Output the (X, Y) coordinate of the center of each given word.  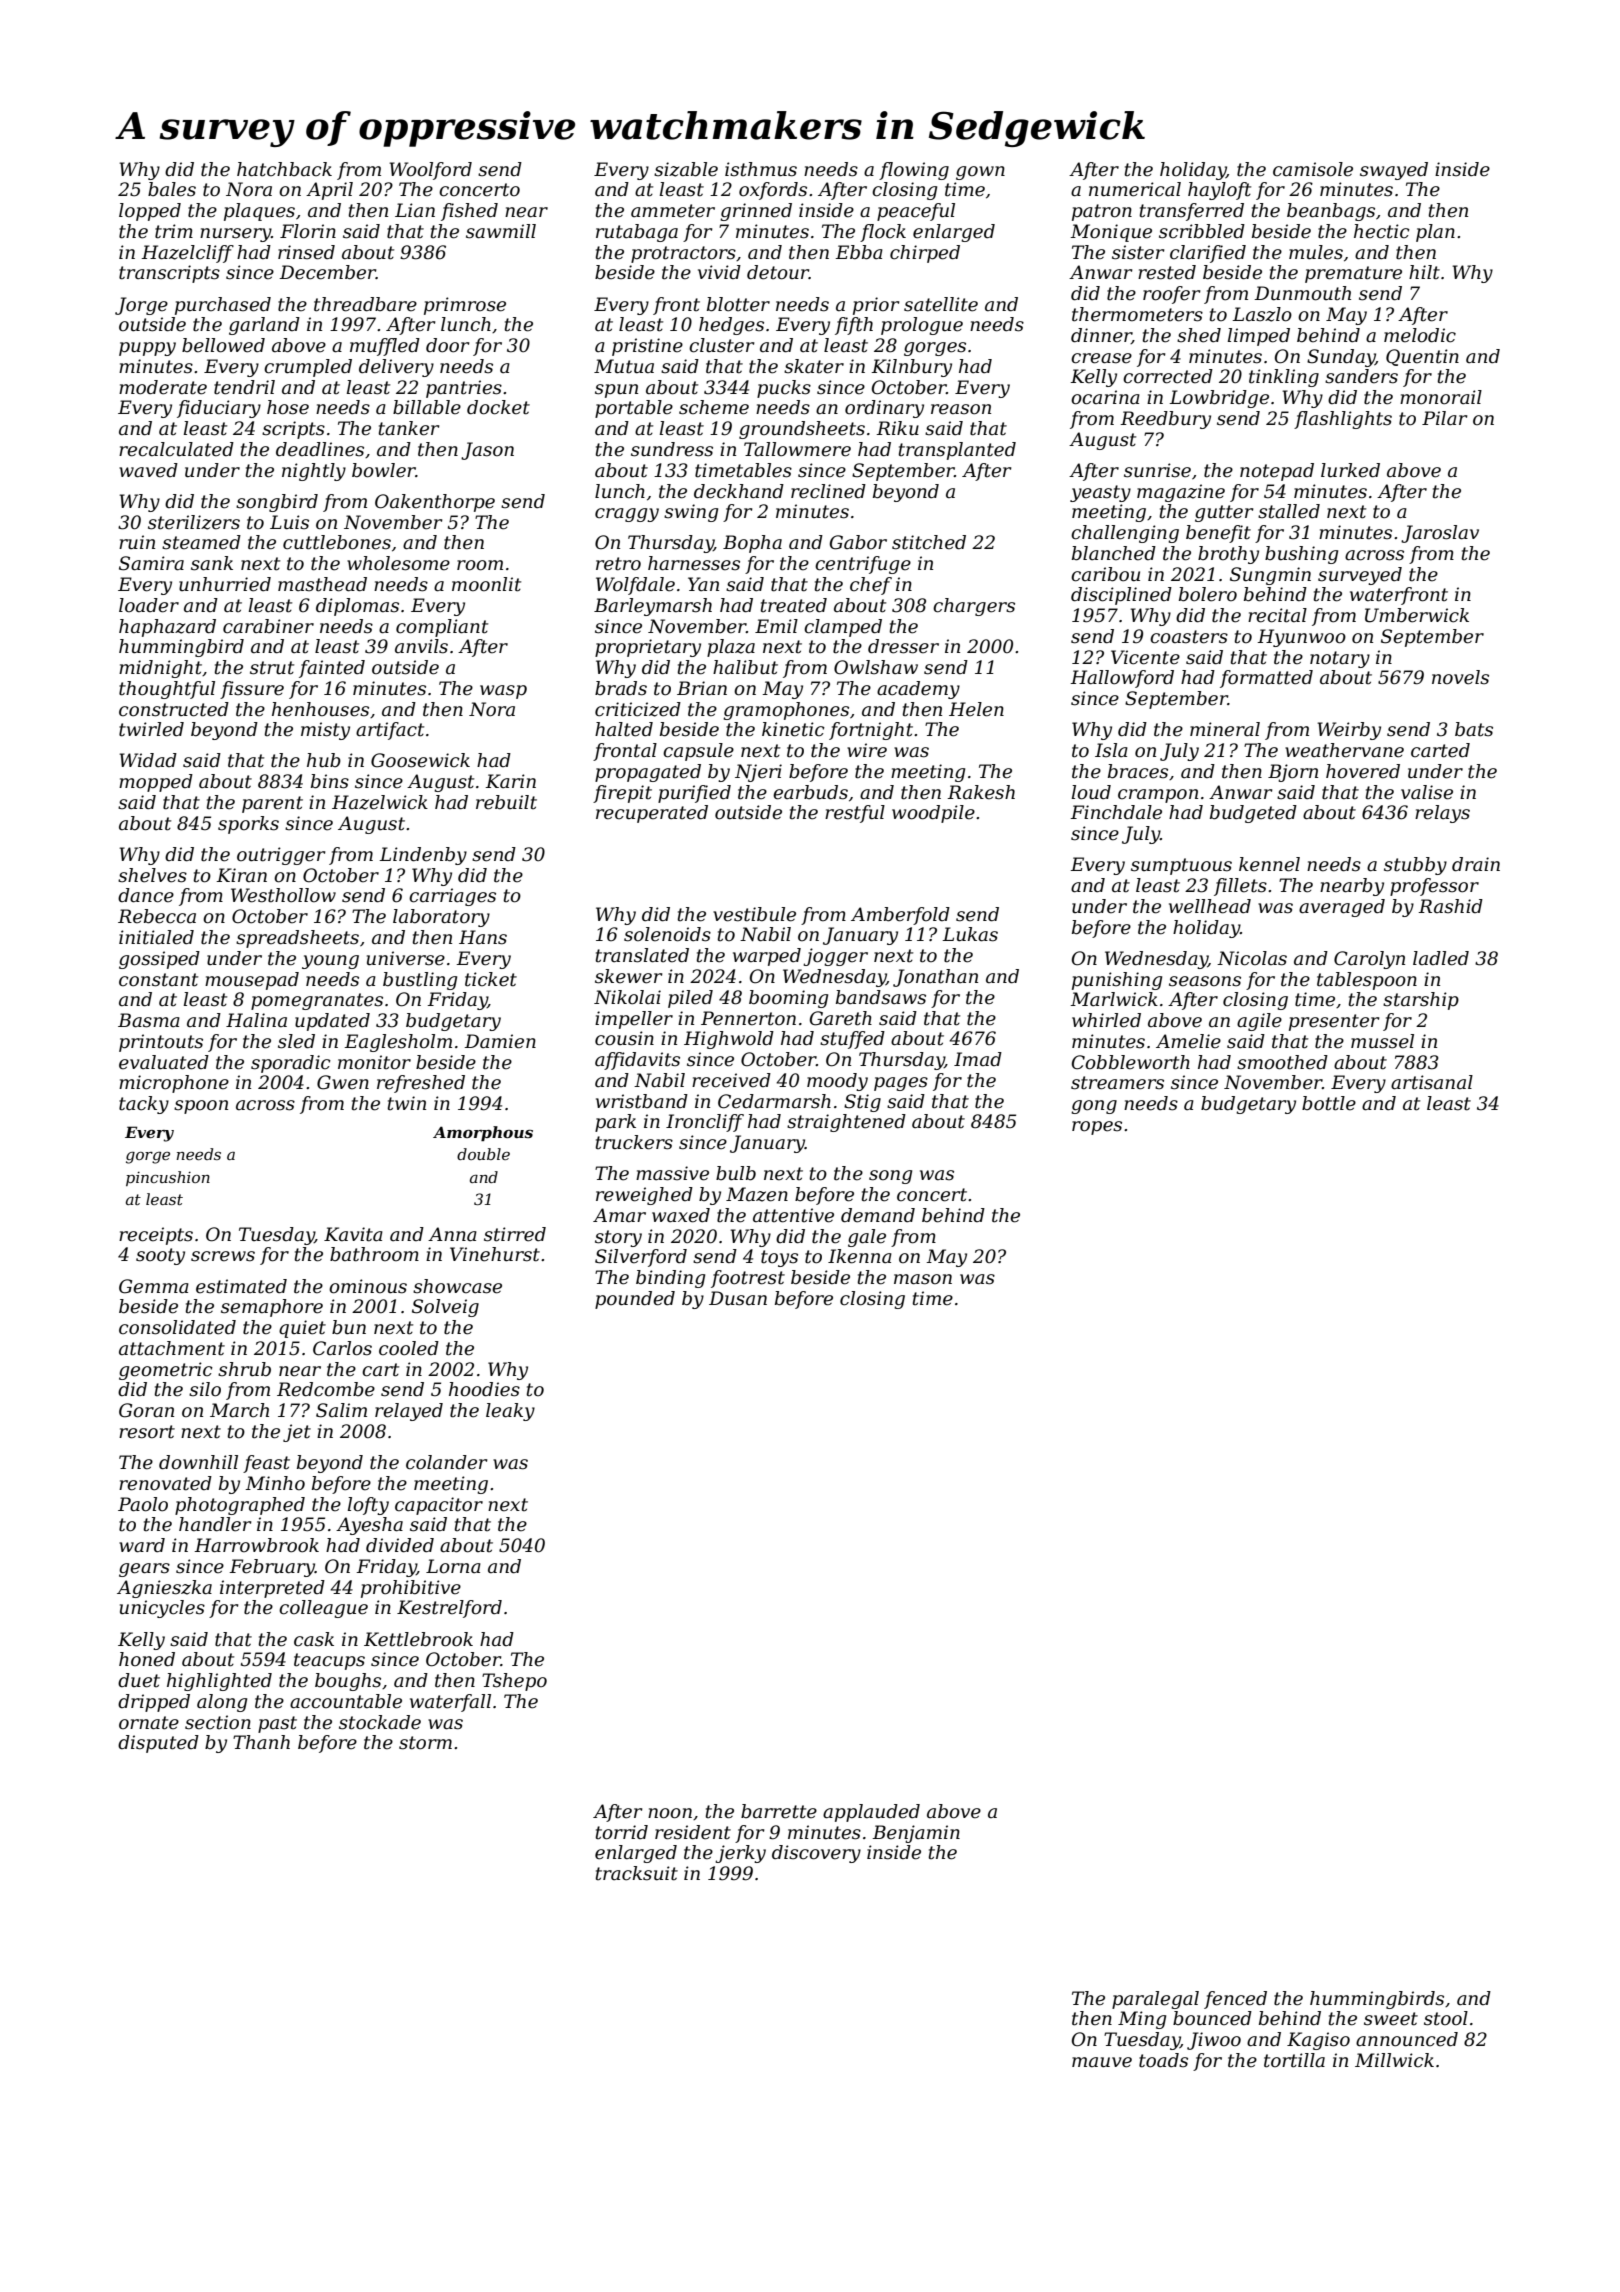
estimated (241, 1286)
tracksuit (637, 1873)
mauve (1102, 2062)
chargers (974, 607)
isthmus (761, 169)
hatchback (284, 169)
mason (923, 1279)
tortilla (1294, 2060)
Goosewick (420, 760)
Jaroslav (1440, 534)
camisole (1313, 169)
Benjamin (916, 1834)
